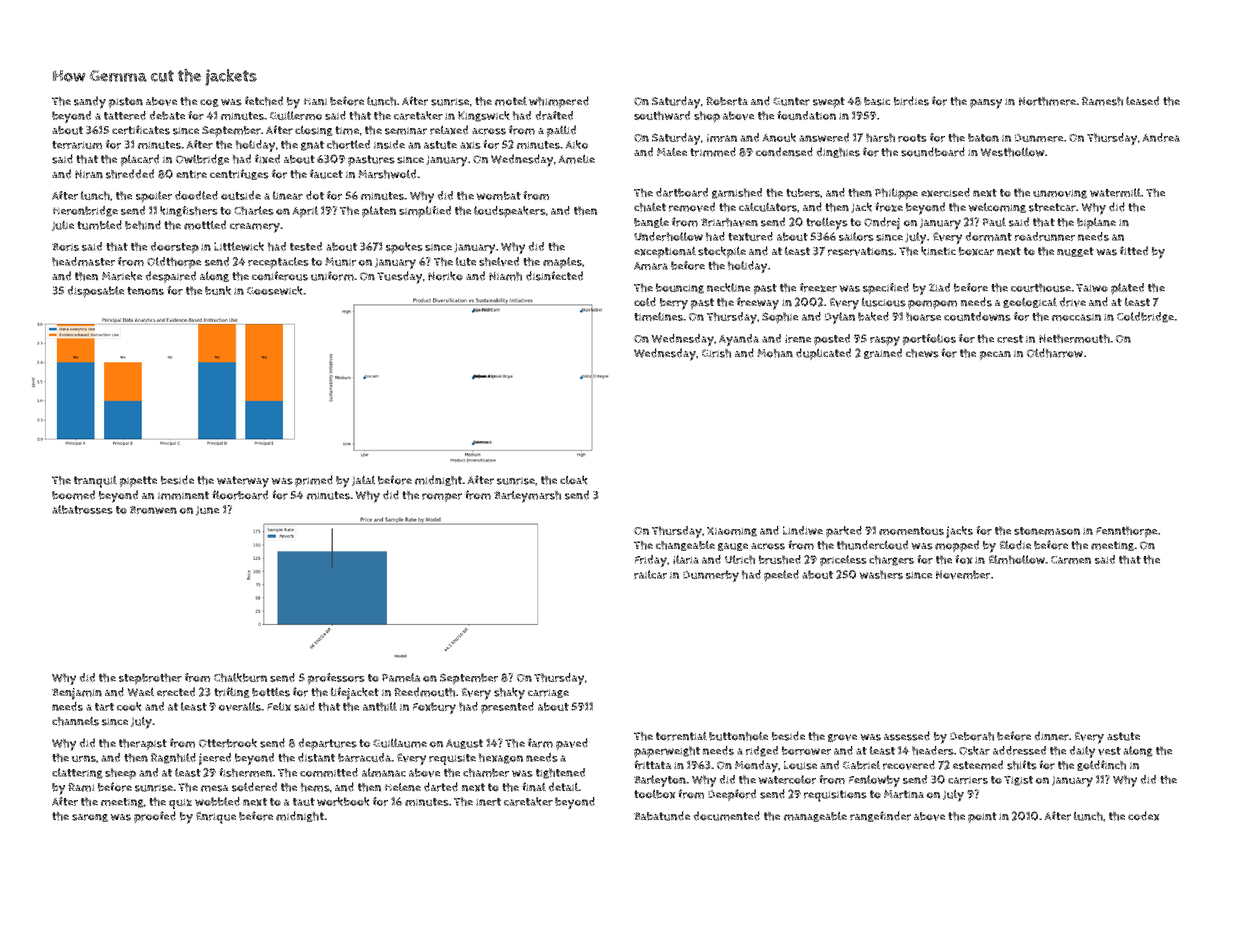 The image size is (1233, 952). I want to click on Oldharrow, so click(1055, 353).
